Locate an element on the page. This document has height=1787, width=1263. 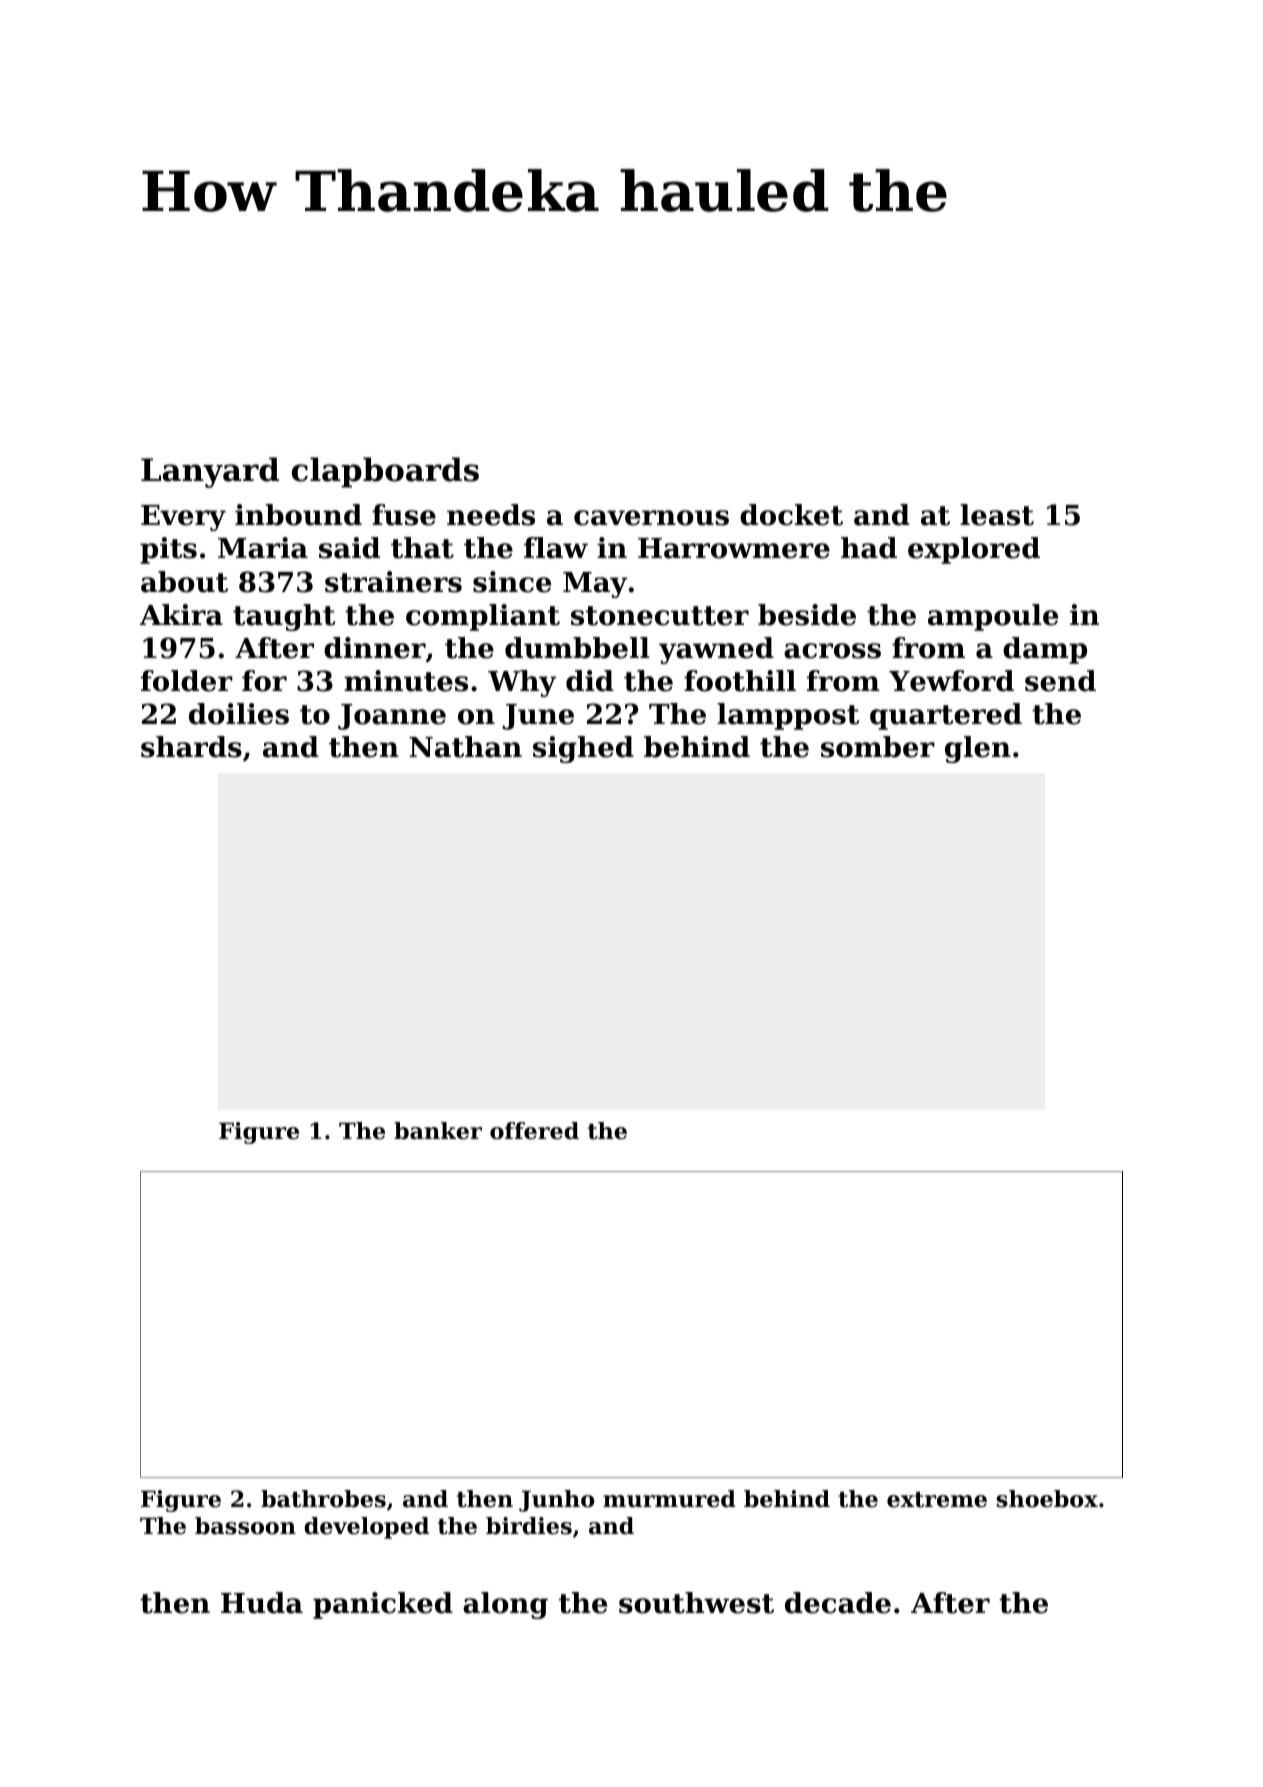
glen is located at coordinates (978, 749).
